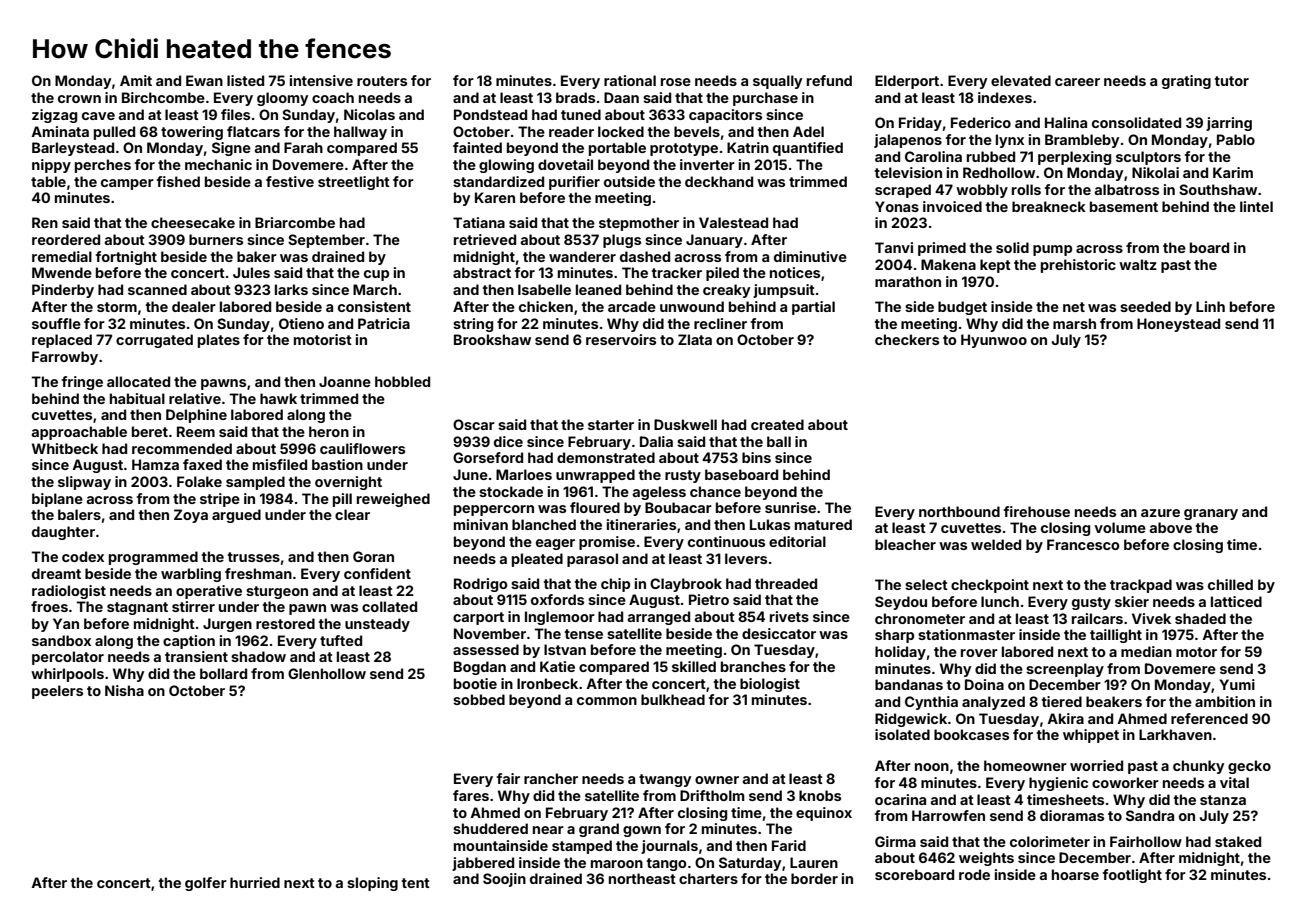 The image size is (1308, 924). Describe the element at coordinates (255, 882) in the image. I see `hurried` at that location.
